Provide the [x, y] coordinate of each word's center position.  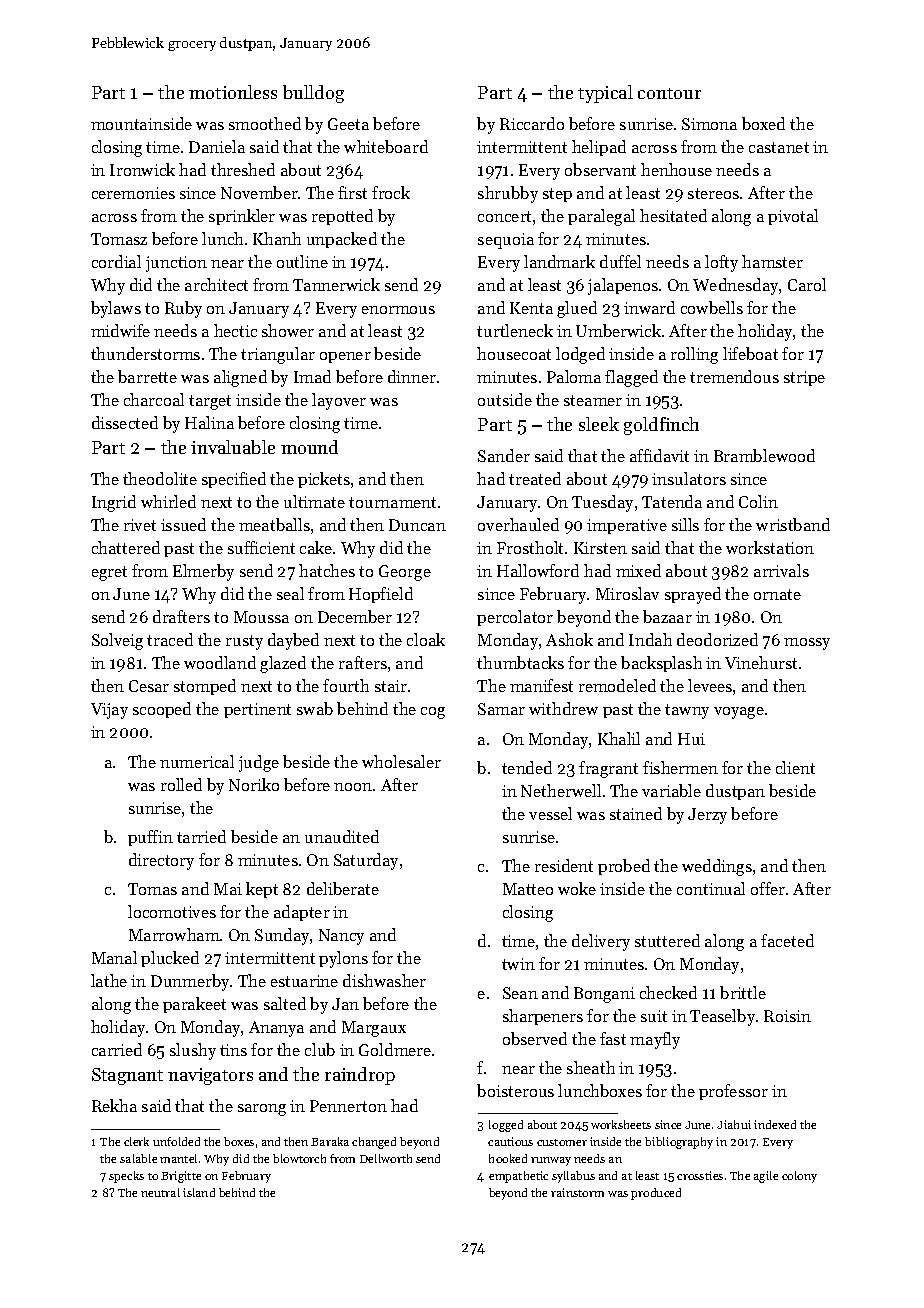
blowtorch [299, 1158]
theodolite [160, 478]
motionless [233, 92]
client [795, 767]
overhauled [518, 524]
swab [315, 708]
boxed [763, 123]
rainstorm [577, 1192]
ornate [777, 594]
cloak [426, 639]
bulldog [313, 94]
